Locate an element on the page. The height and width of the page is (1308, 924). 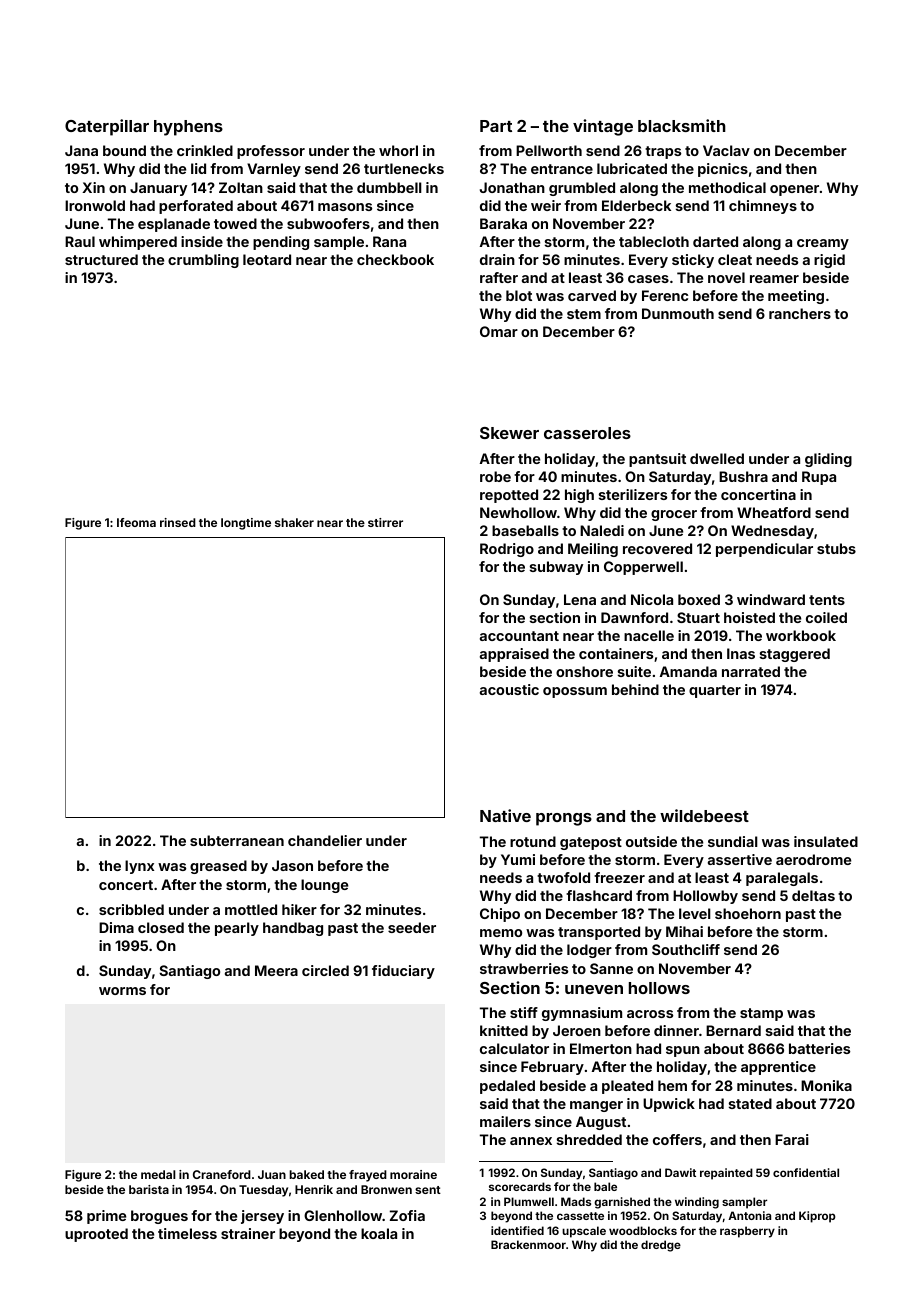
ranchers is located at coordinates (800, 313).
